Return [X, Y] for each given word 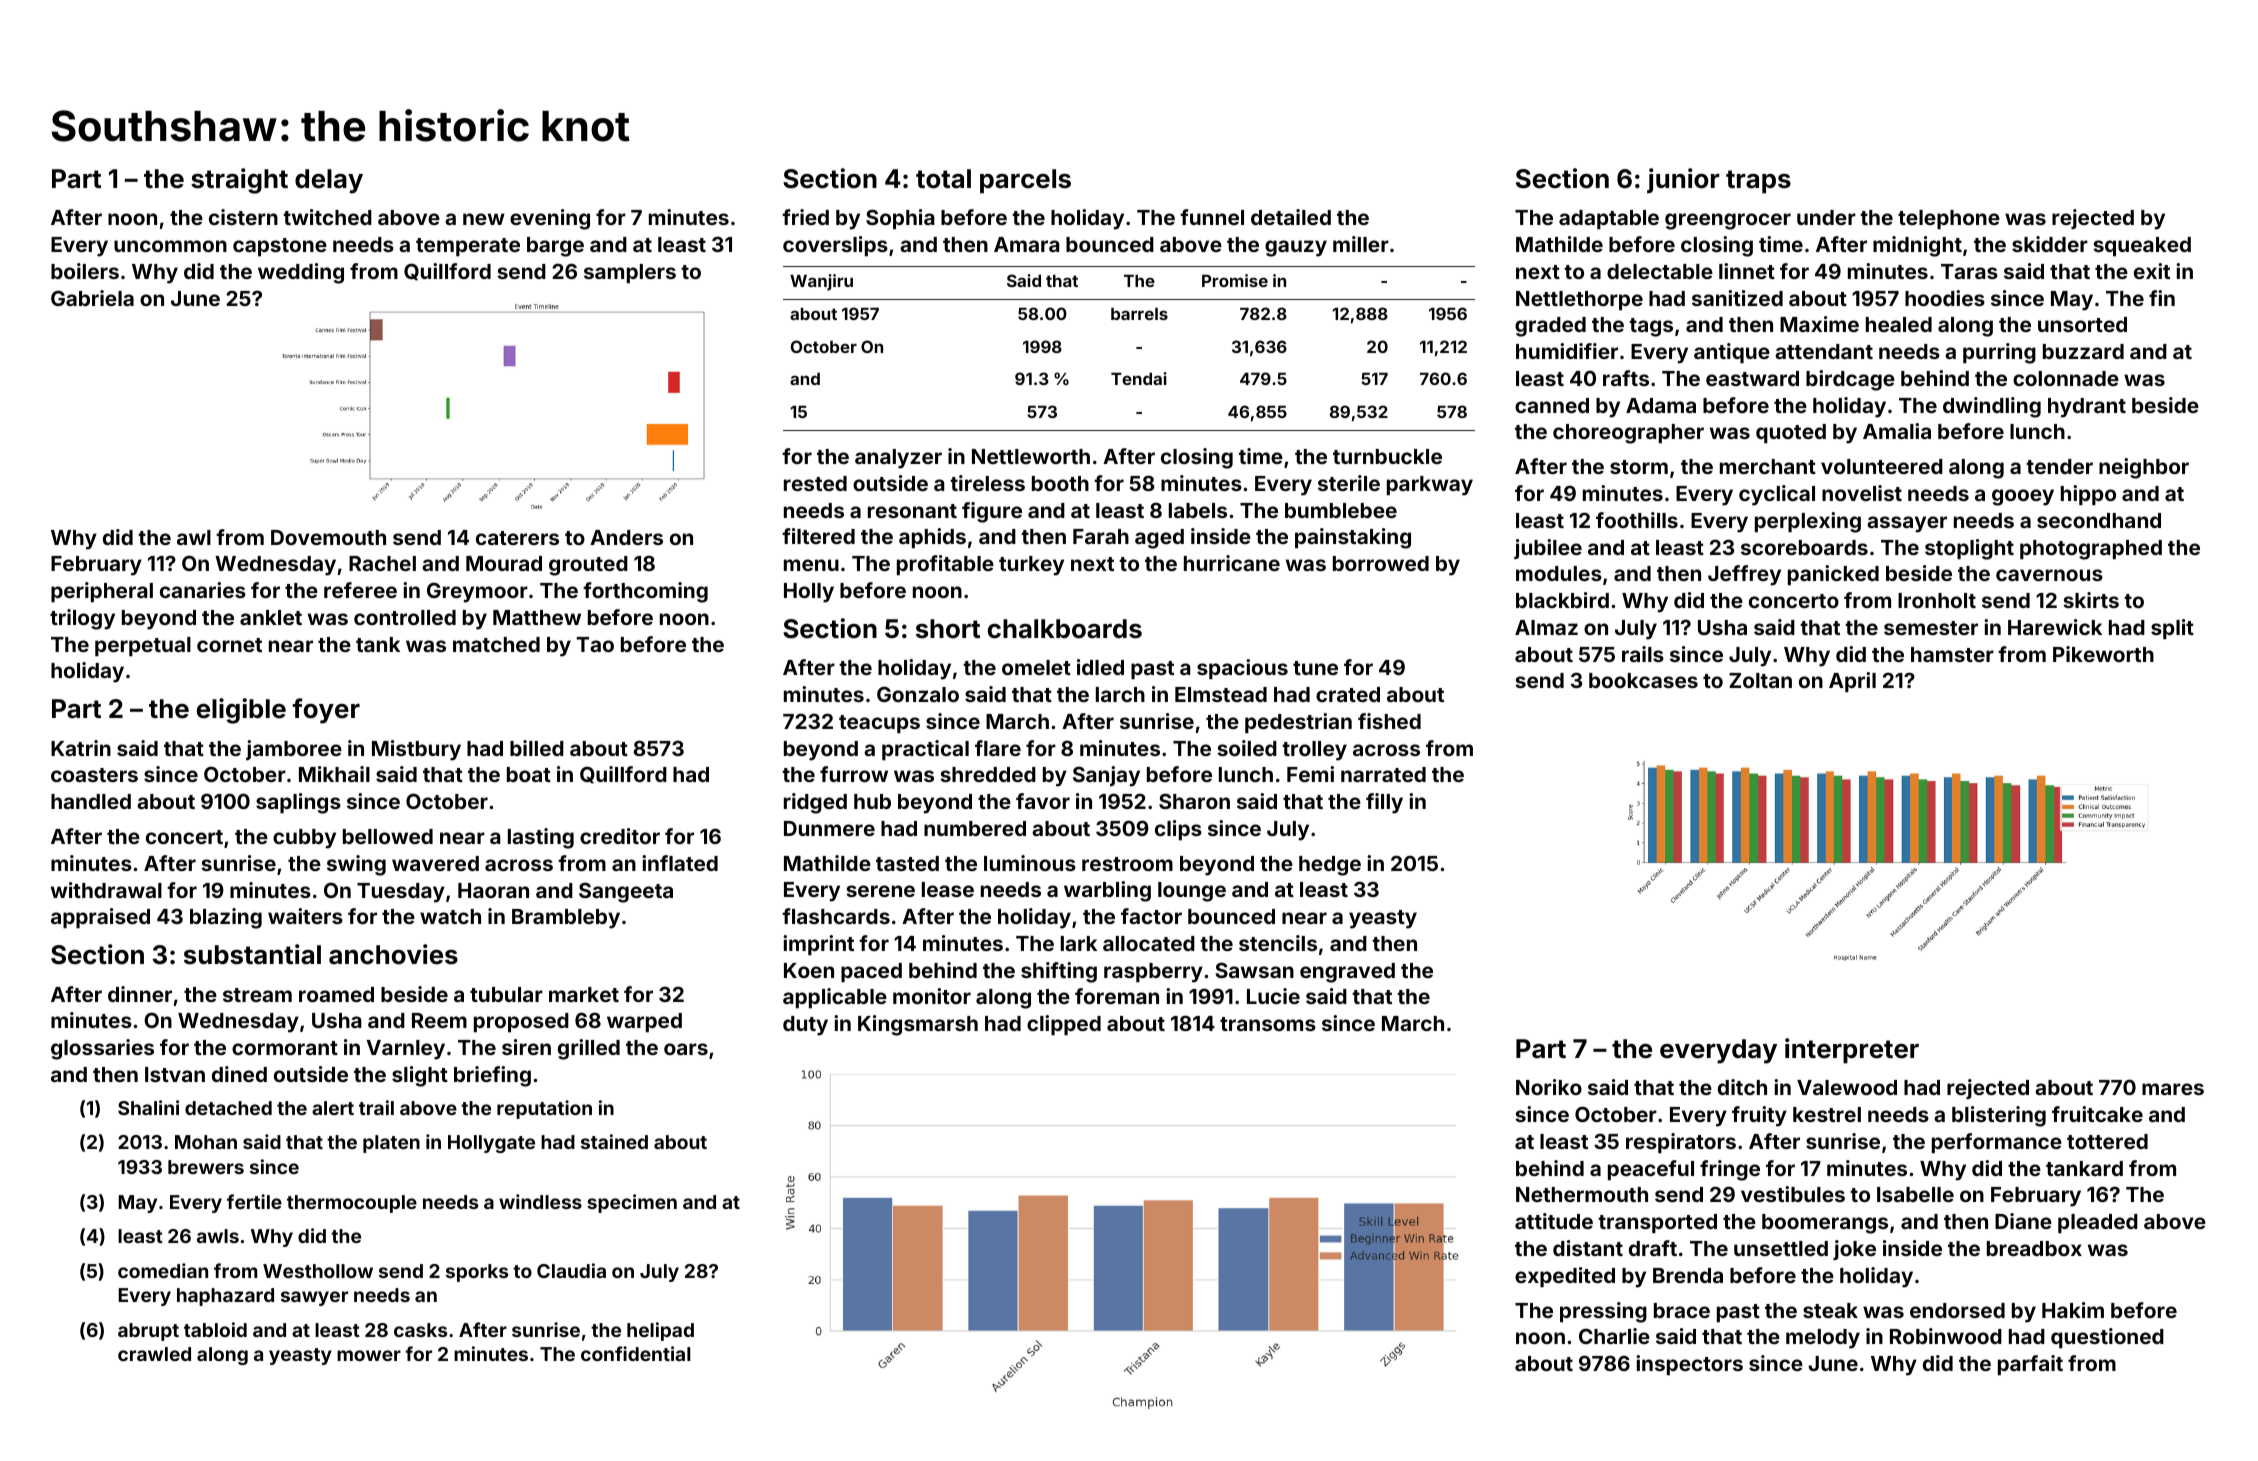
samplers [630, 273]
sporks [477, 1273]
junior [1683, 180]
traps [1758, 182]
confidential [635, 1353]
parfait [2030, 1365]
